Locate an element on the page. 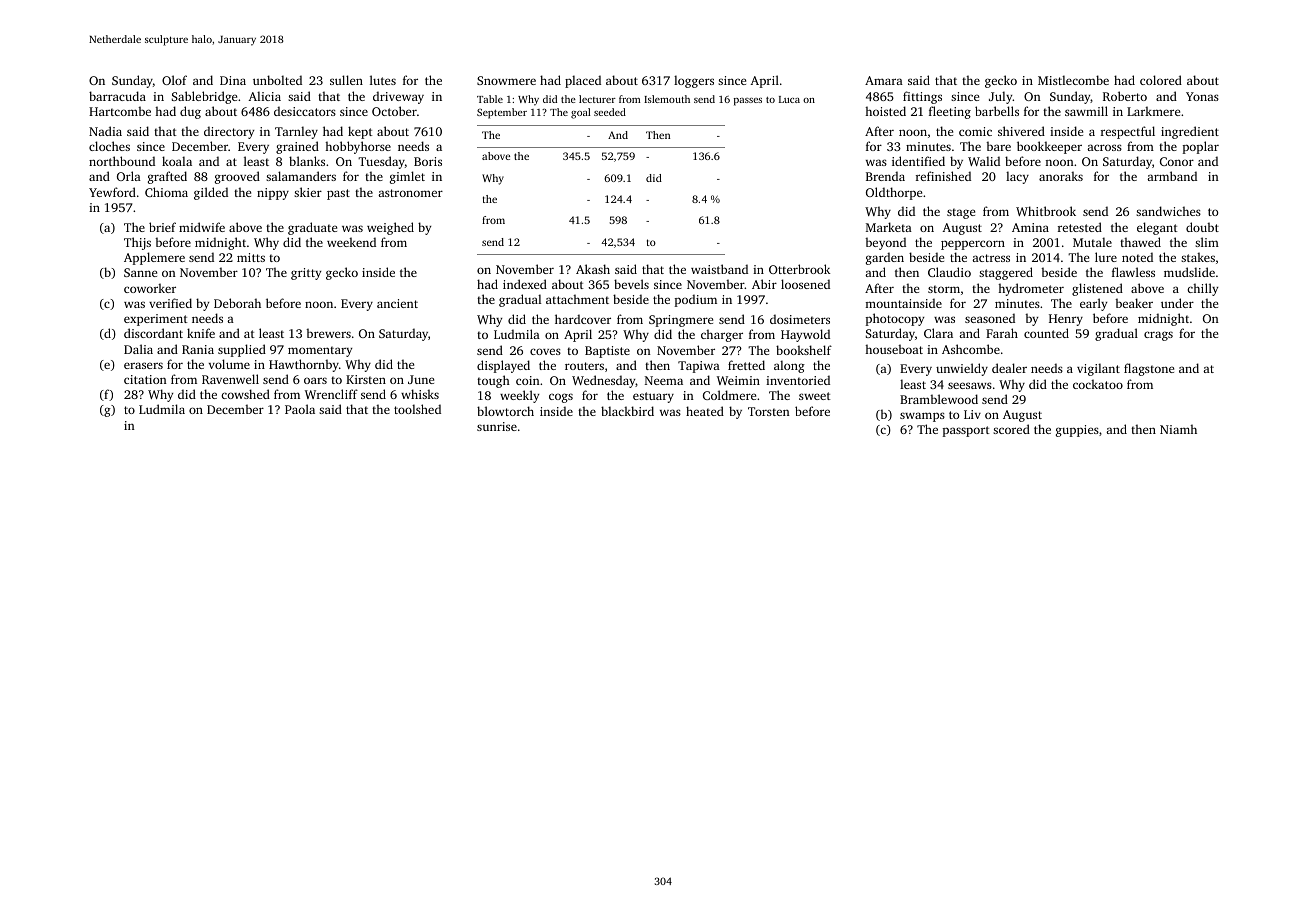 This page has height=924, width=1308. mudslide is located at coordinates (1189, 272).
